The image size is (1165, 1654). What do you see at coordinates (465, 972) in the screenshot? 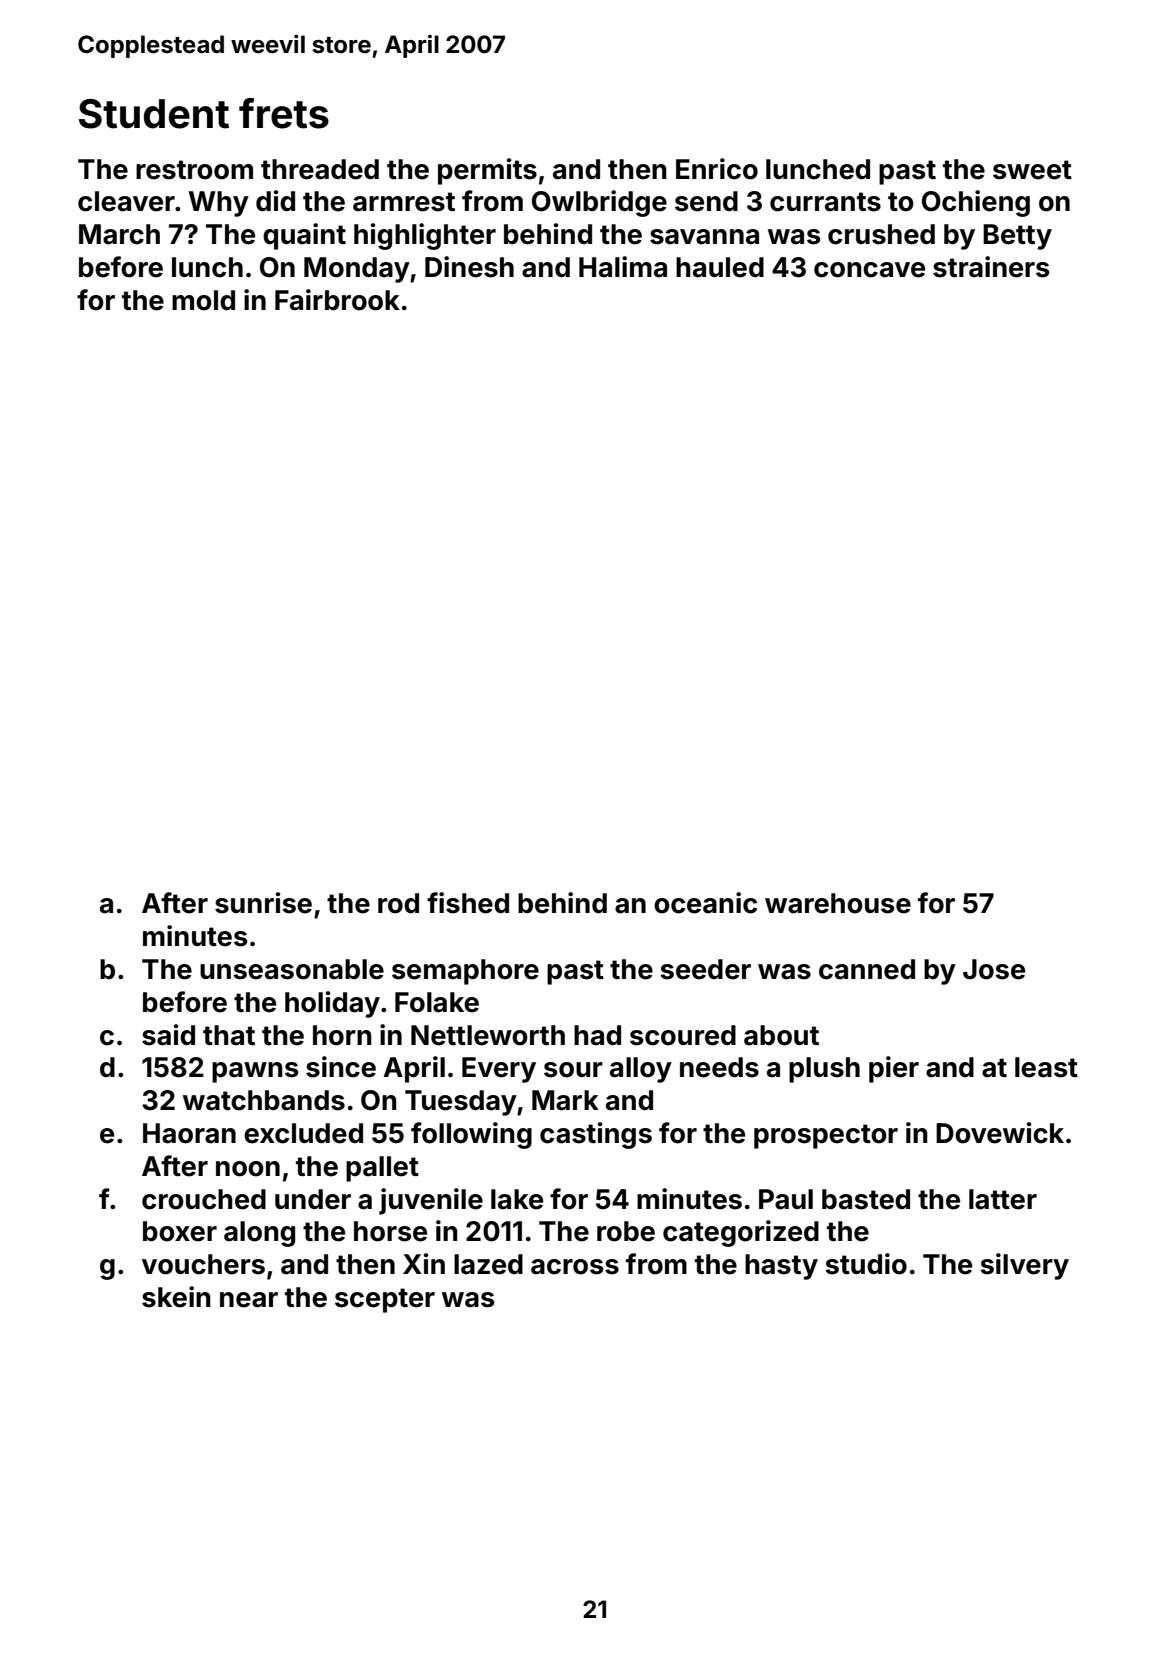
I see `semaphore` at bounding box center [465, 972].
